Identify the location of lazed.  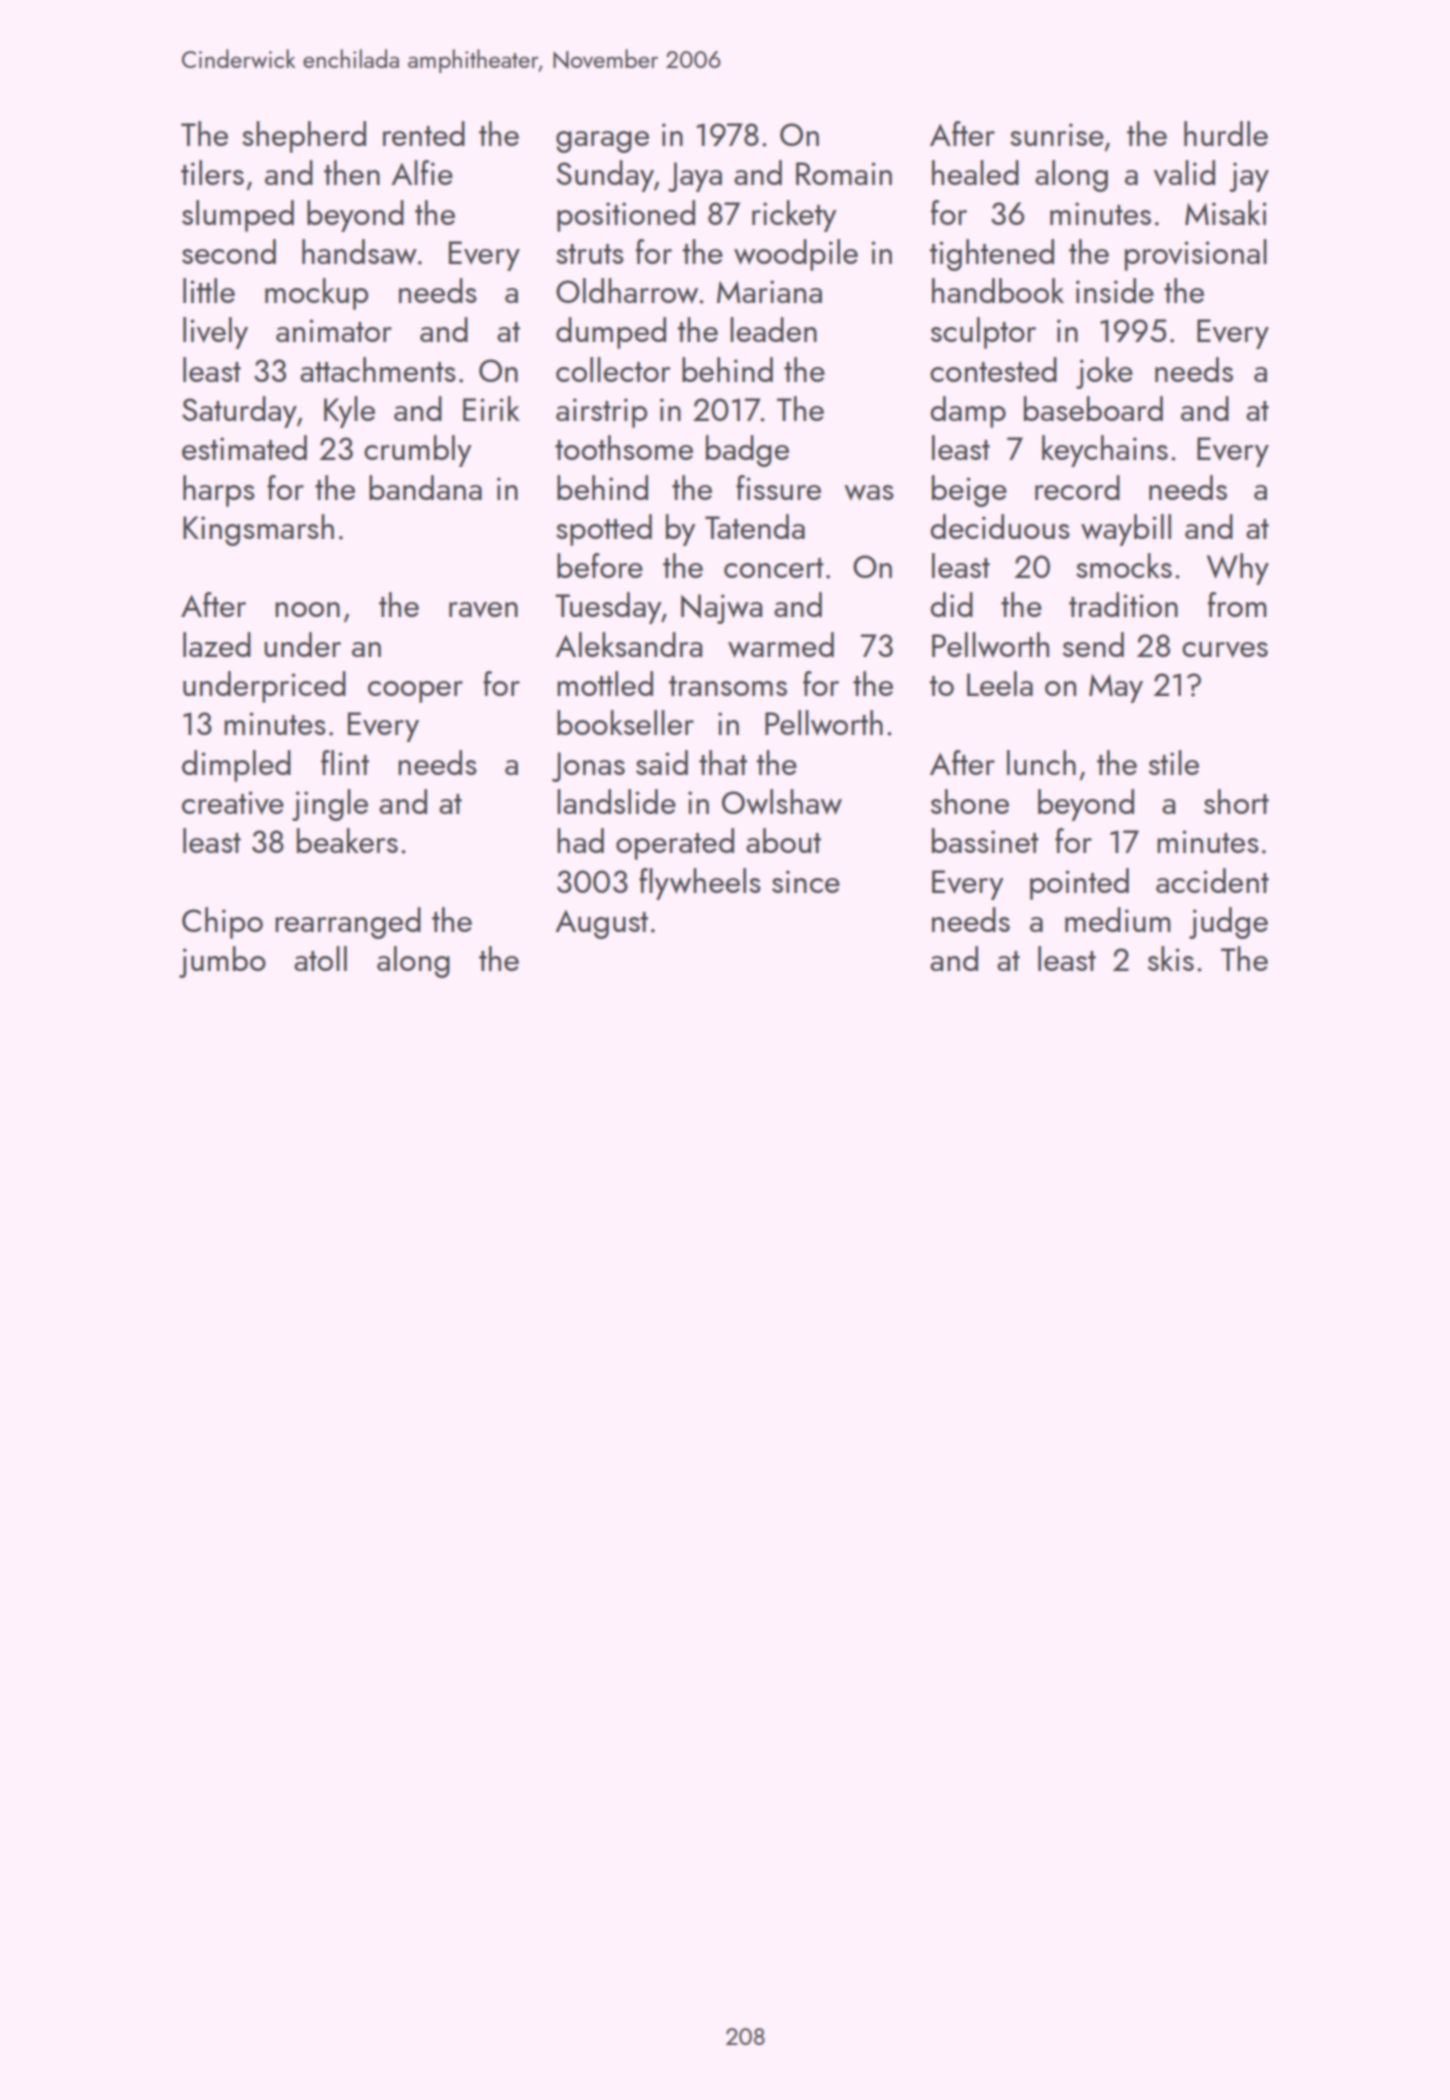
(217, 644).
